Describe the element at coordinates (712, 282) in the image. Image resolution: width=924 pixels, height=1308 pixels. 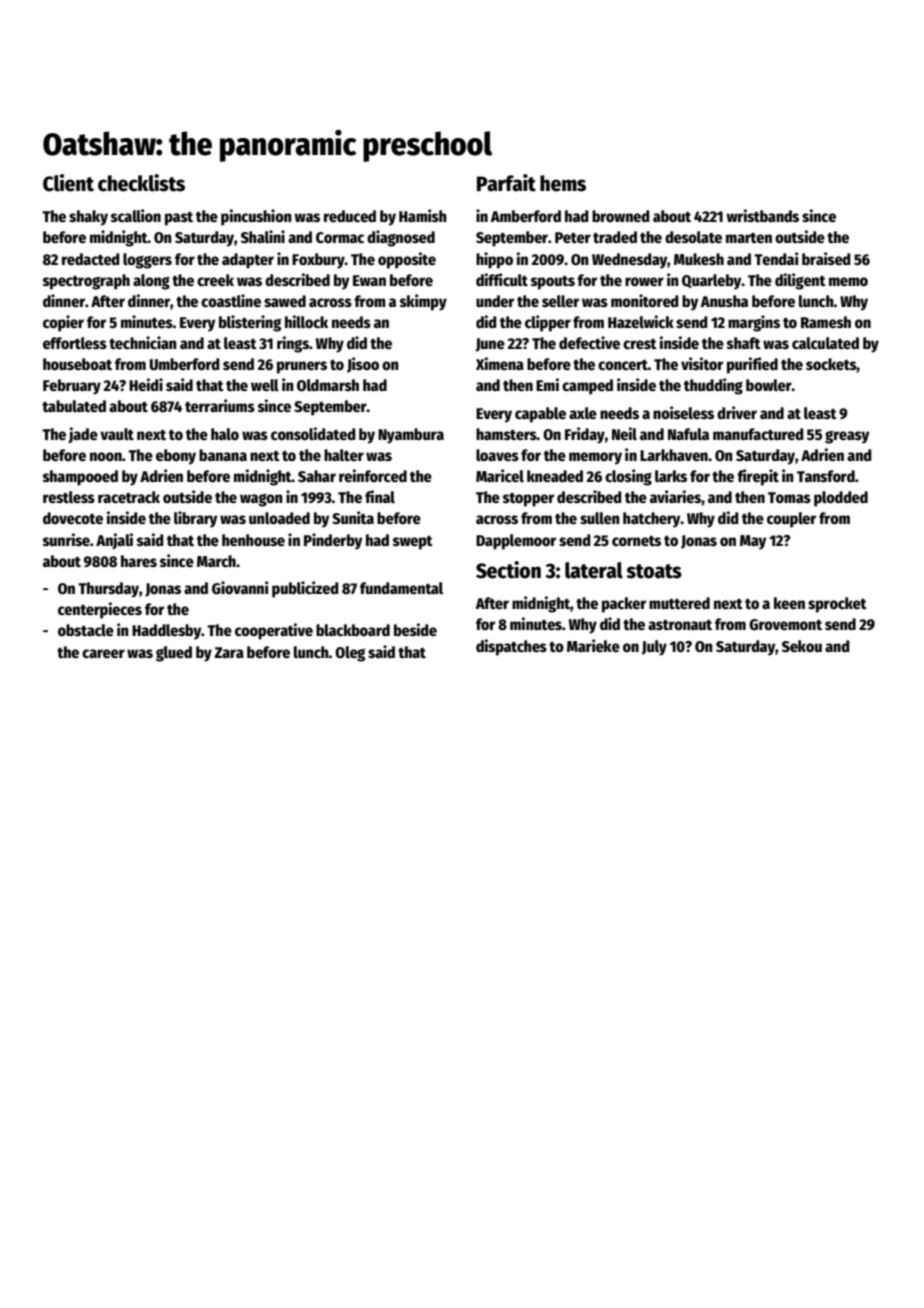
I see `Quarleby` at that location.
